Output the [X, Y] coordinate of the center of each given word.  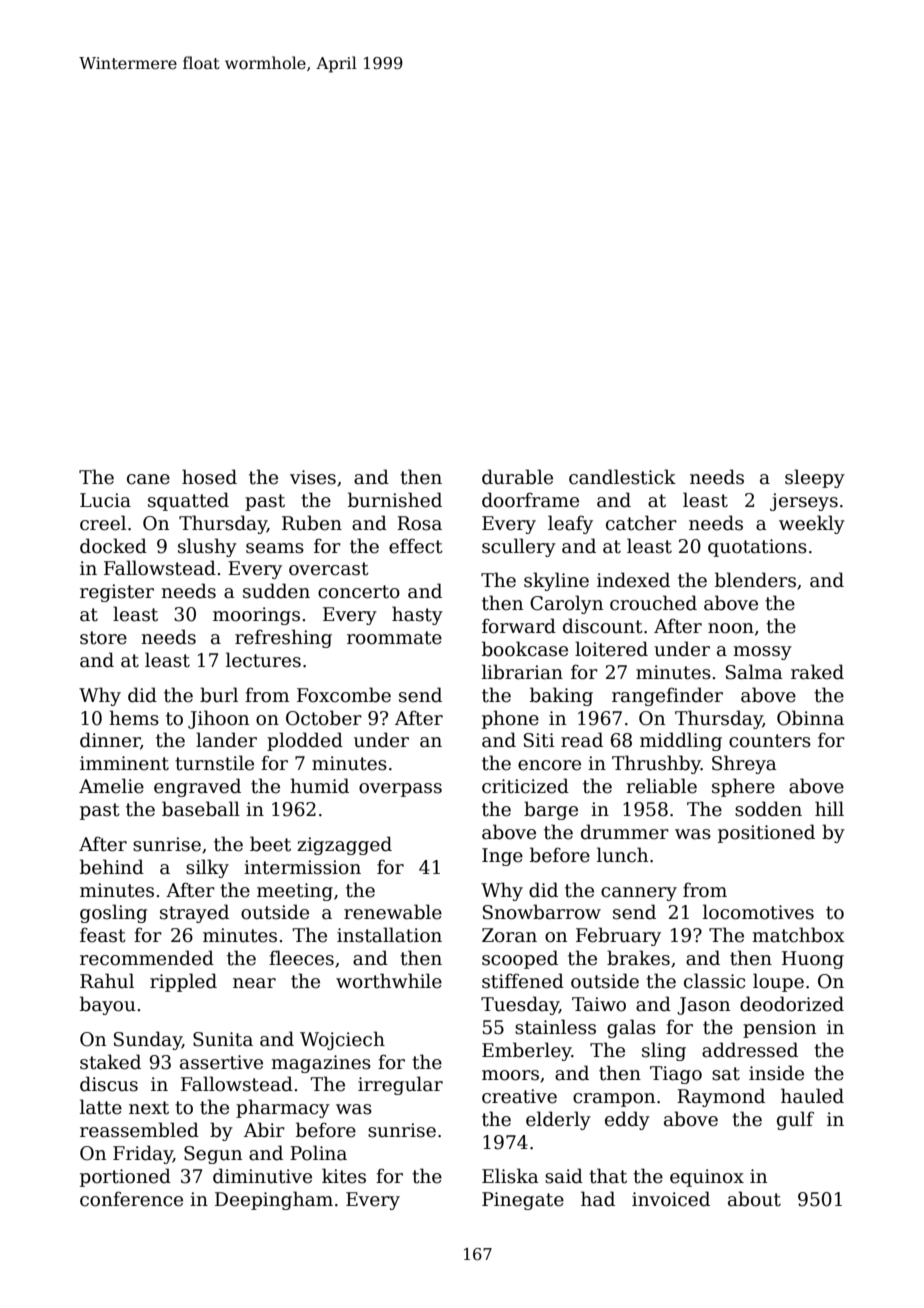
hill [829, 808]
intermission [302, 867]
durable [517, 477]
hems [134, 718]
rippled [183, 982]
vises [313, 477]
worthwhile [389, 981]
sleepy [815, 478]
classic [714, 981]
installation [389, 935]
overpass [400, 790]
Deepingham [274, 1200]
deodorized [792, 1004]
